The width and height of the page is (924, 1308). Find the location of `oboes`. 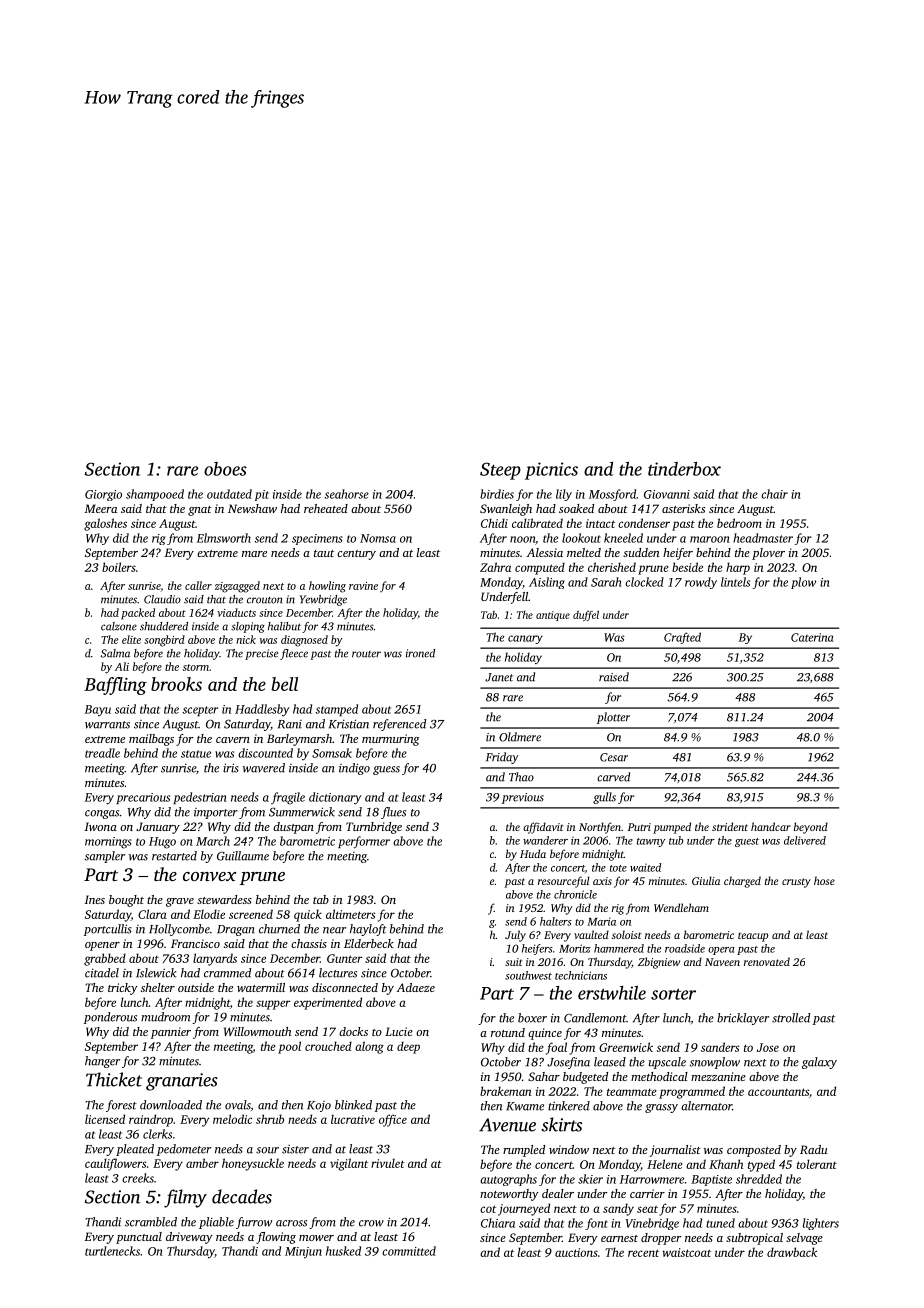

oboes is located at coordinates (225, 469).
